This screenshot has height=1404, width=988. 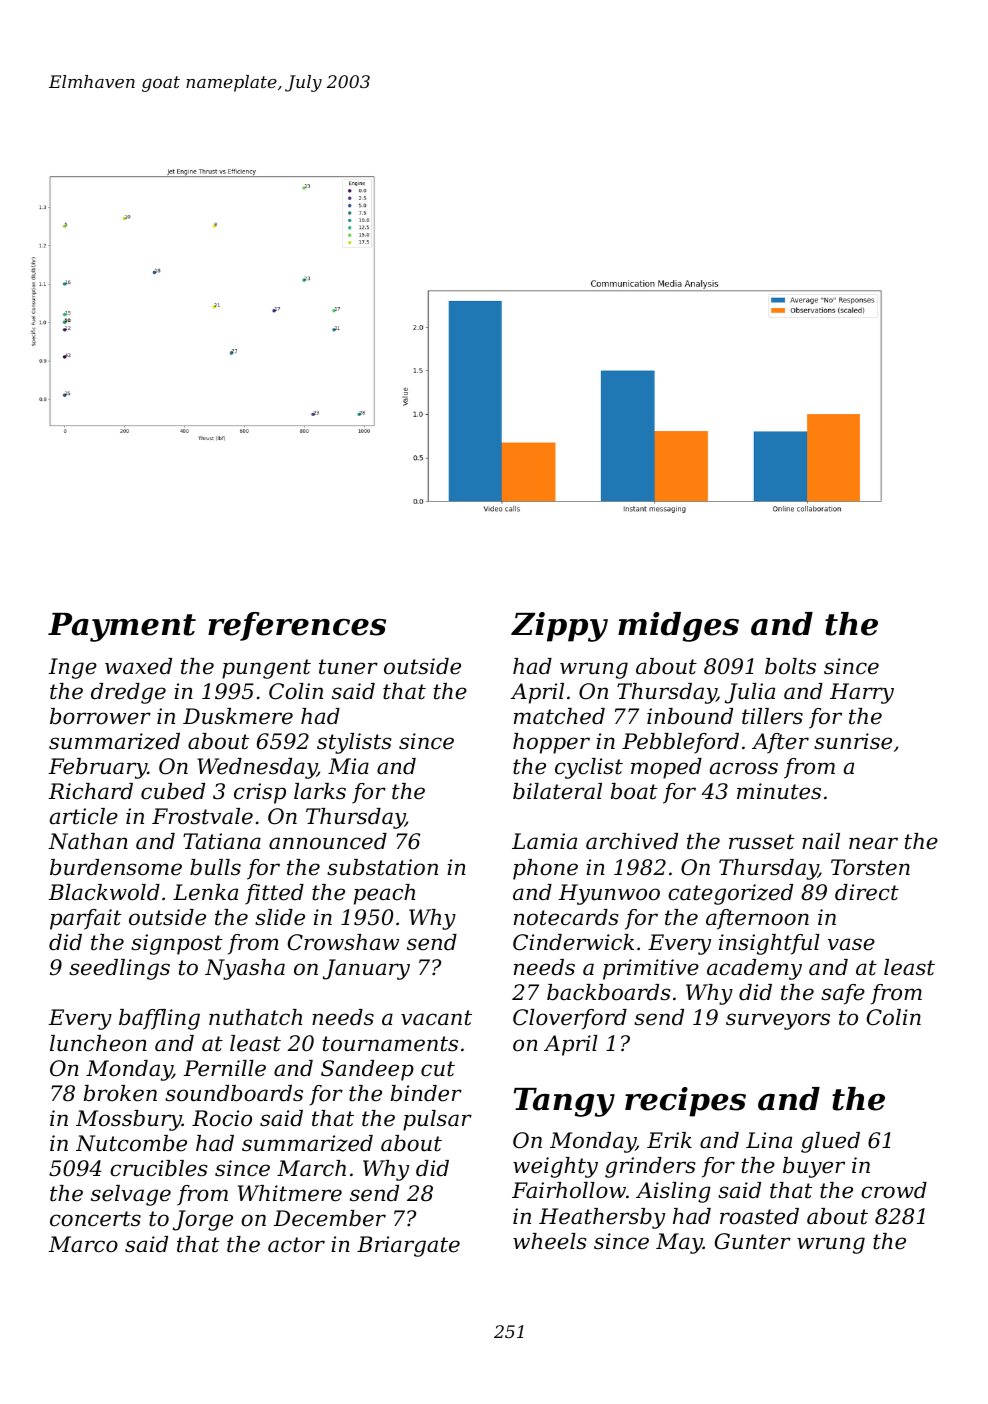 I want to click on binder, so click(x=426, y=1093).
